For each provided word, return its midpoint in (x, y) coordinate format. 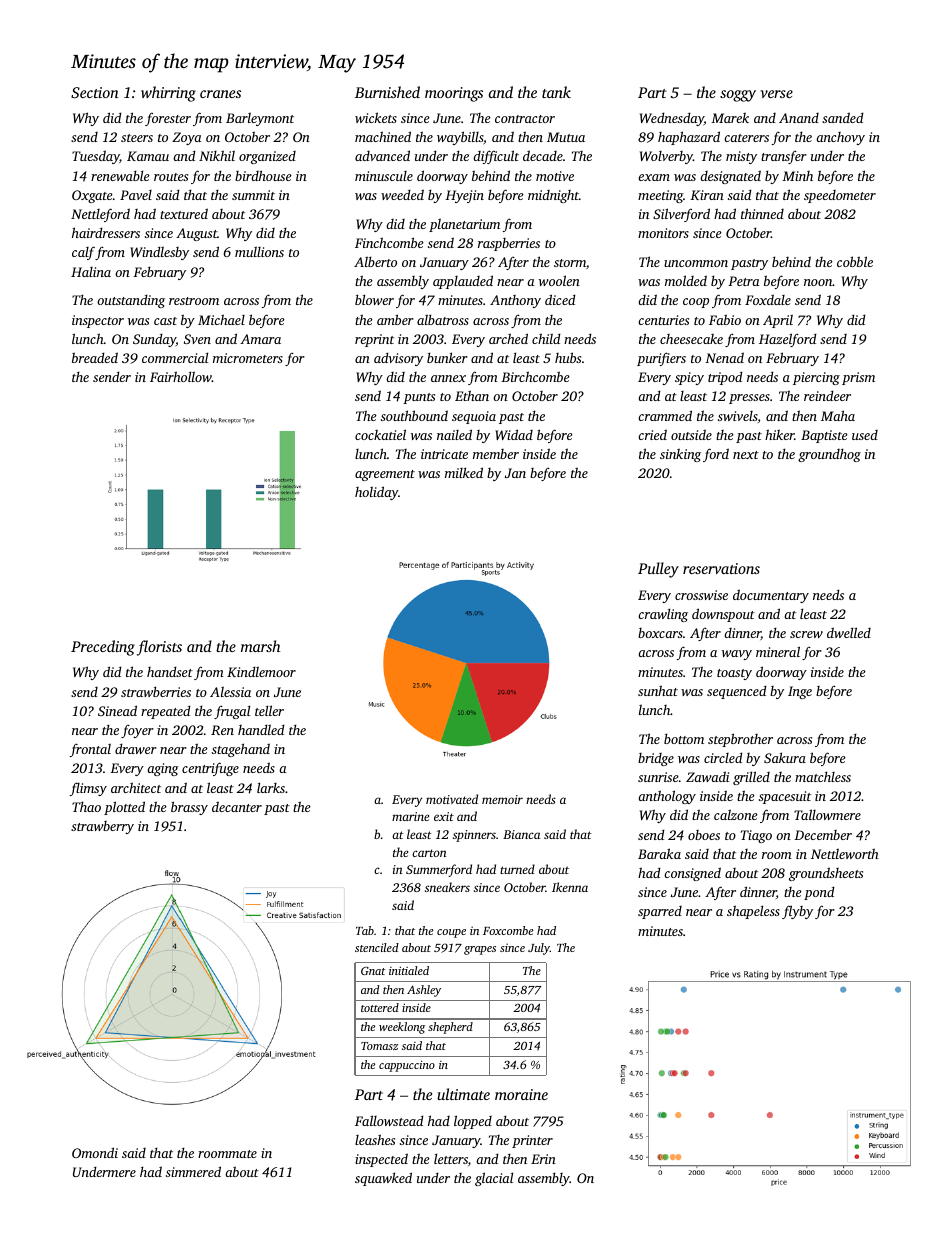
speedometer (840, 196)
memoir (502, 799)
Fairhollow (181, 376)
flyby (797, 912)
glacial (494, 1179)
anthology (667, 797)
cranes (220, 94)
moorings (454, 94)
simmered (193, 1171)
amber (395, 319)
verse (777, 94)
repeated (166, 712)
